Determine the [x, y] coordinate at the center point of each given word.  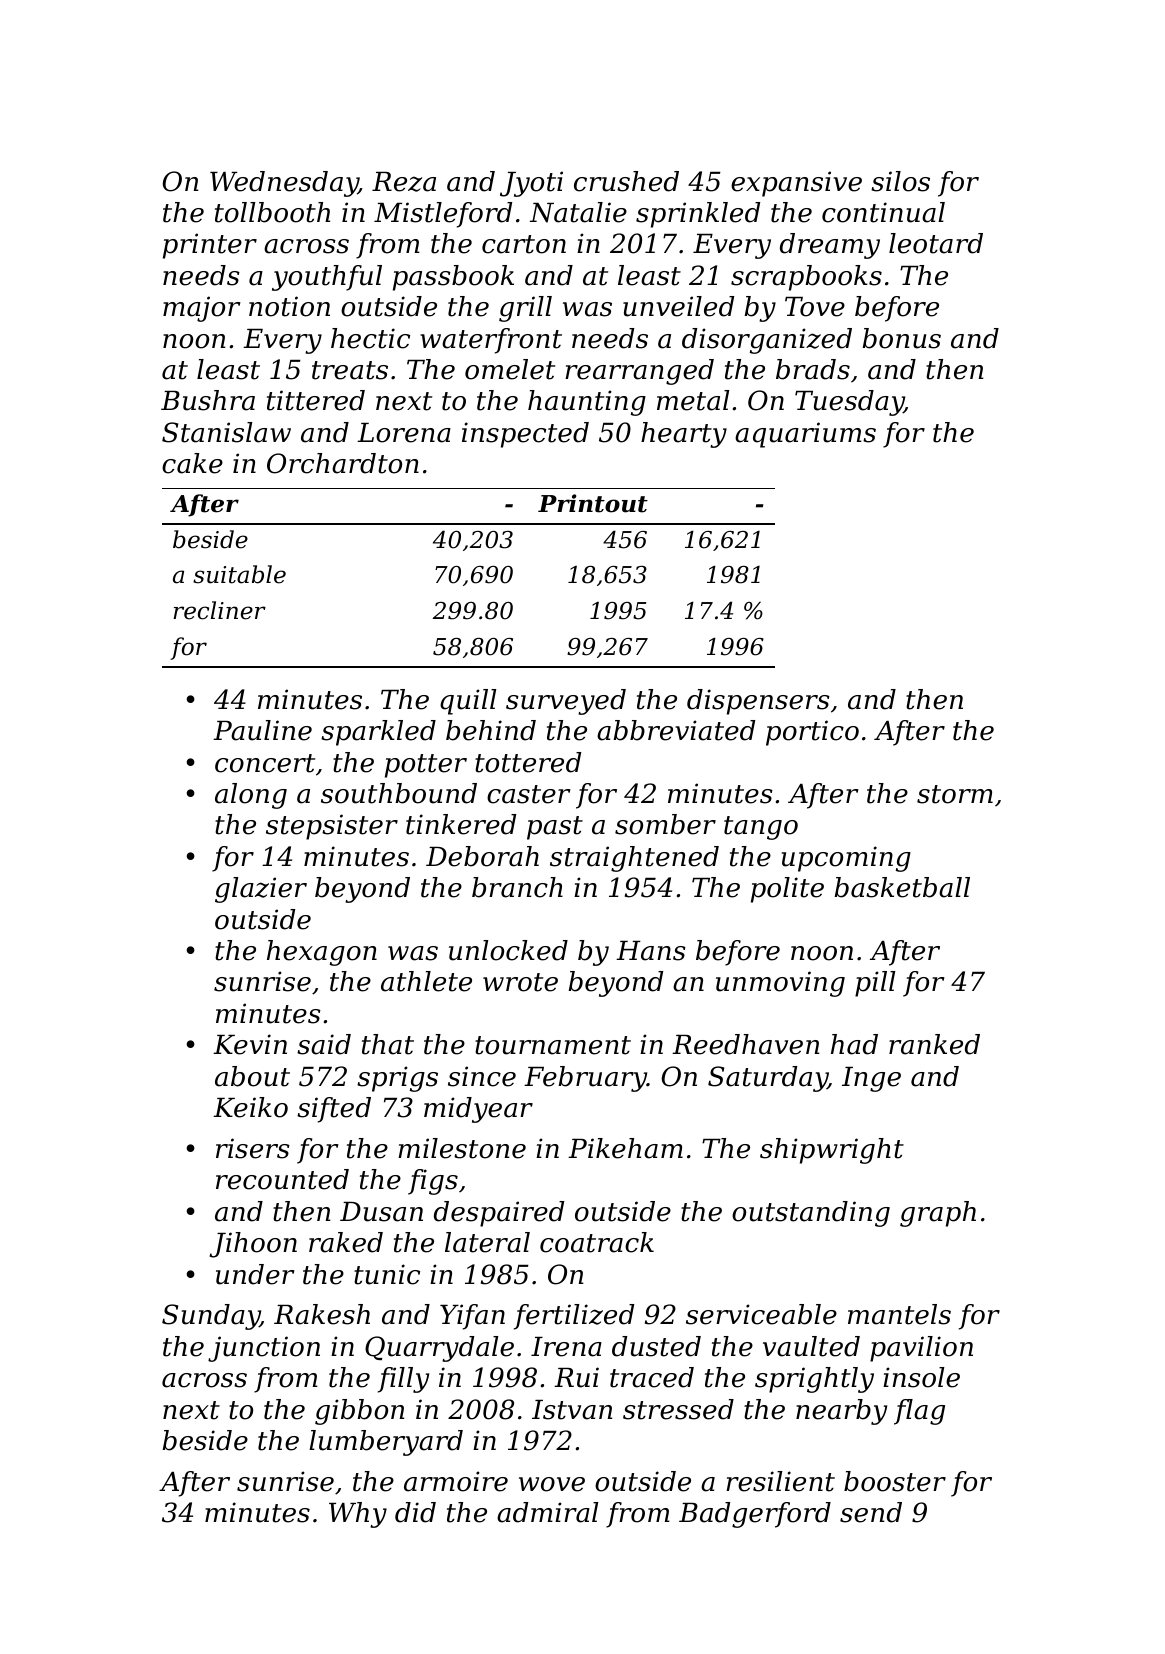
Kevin [250, 1044]
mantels [899, 1314]
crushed [626, 181]
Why [358, 1515]
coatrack [597, 1242]
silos [900, 181]
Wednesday [284, 184]
